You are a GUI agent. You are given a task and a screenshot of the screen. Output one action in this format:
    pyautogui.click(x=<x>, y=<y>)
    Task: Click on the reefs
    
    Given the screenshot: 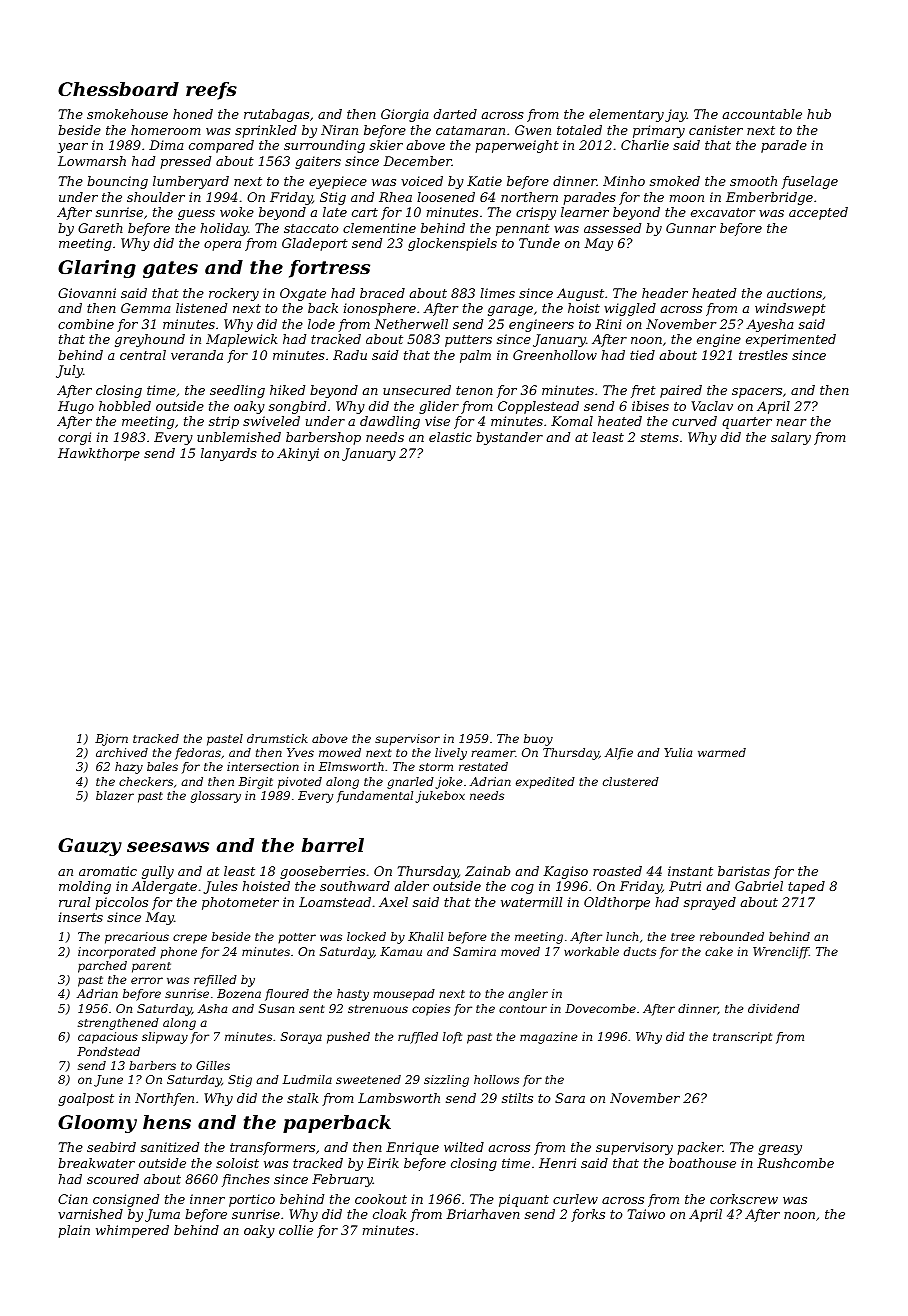 What is the action you would take?
    pyautogui.click(x=211, y=91)
